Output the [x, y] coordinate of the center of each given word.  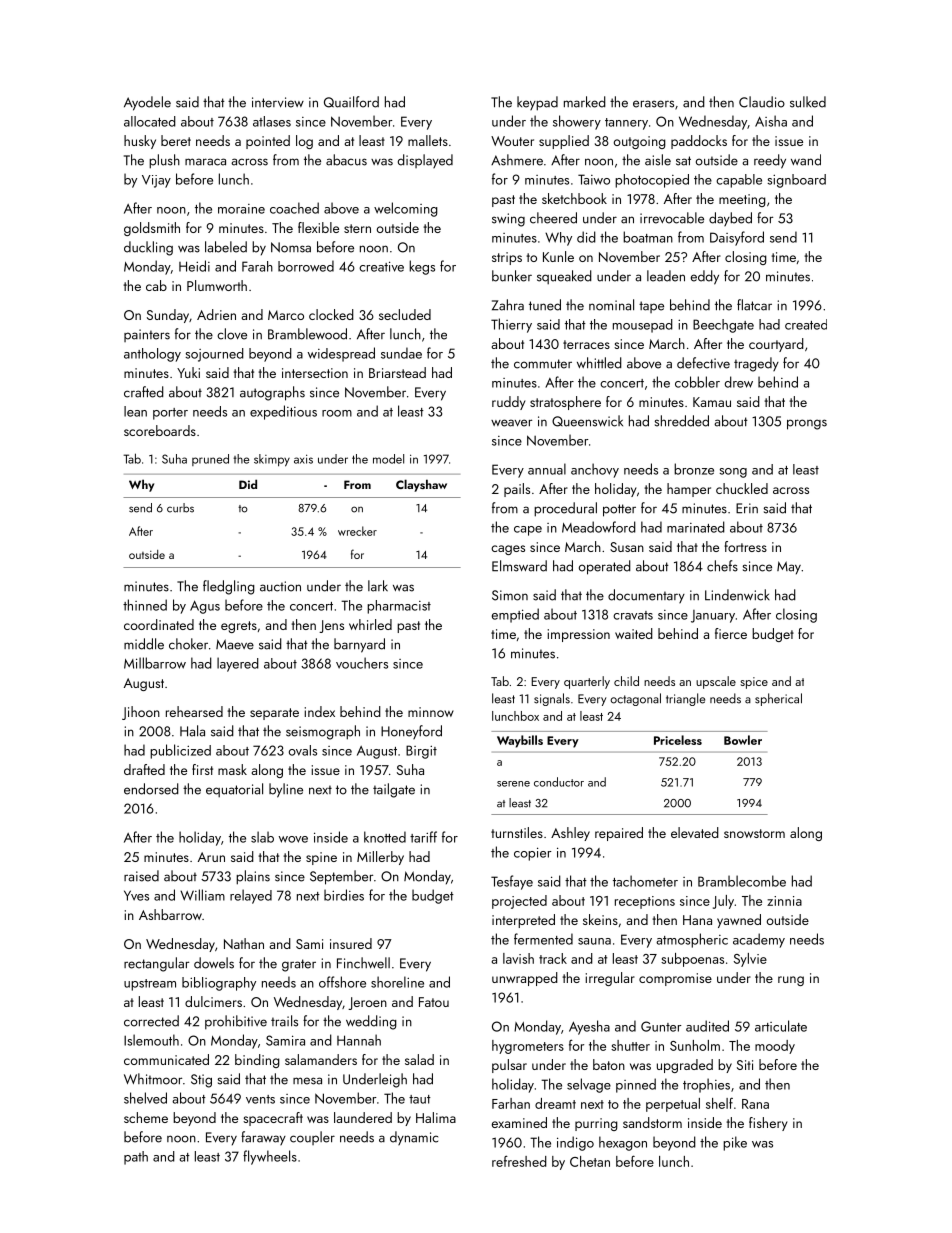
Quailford [351, 102]
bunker [512, 276]
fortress [745, 546]
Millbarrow [155, 663]
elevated [695, 832]
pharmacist [399, 607]
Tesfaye [512, 882]
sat [683, 161]
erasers [653, 104]
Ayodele [147, 103]
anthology [152, 355]
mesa [307, 1081]
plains [253, 877]
